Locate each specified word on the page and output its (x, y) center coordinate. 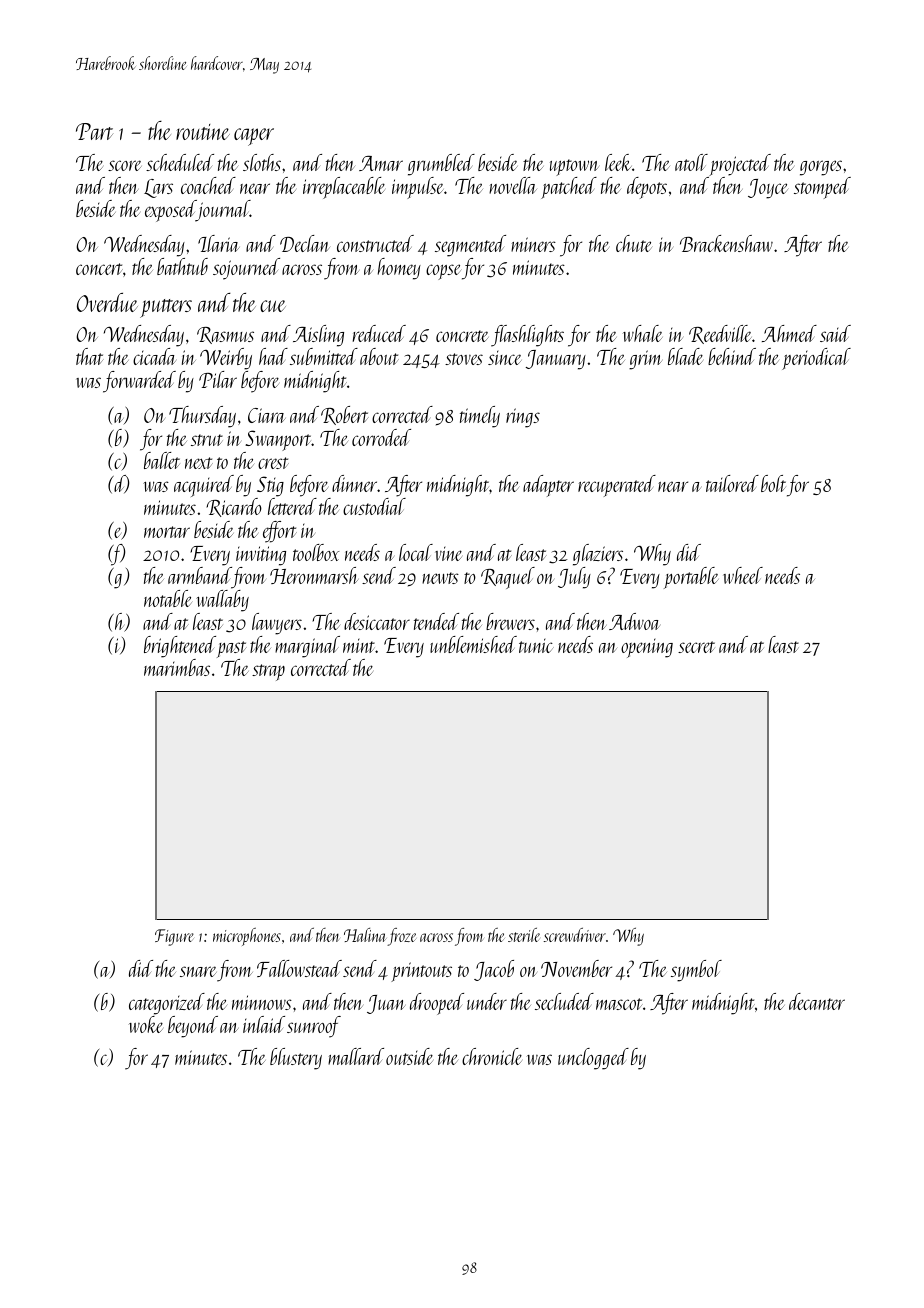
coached (208, 185)
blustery (296, 1059)
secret (696, 647)
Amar (381, 163)
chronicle (492, 1056)
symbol (696, 971)
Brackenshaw (726, 243)
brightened (180, 647)
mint (359, 646)
